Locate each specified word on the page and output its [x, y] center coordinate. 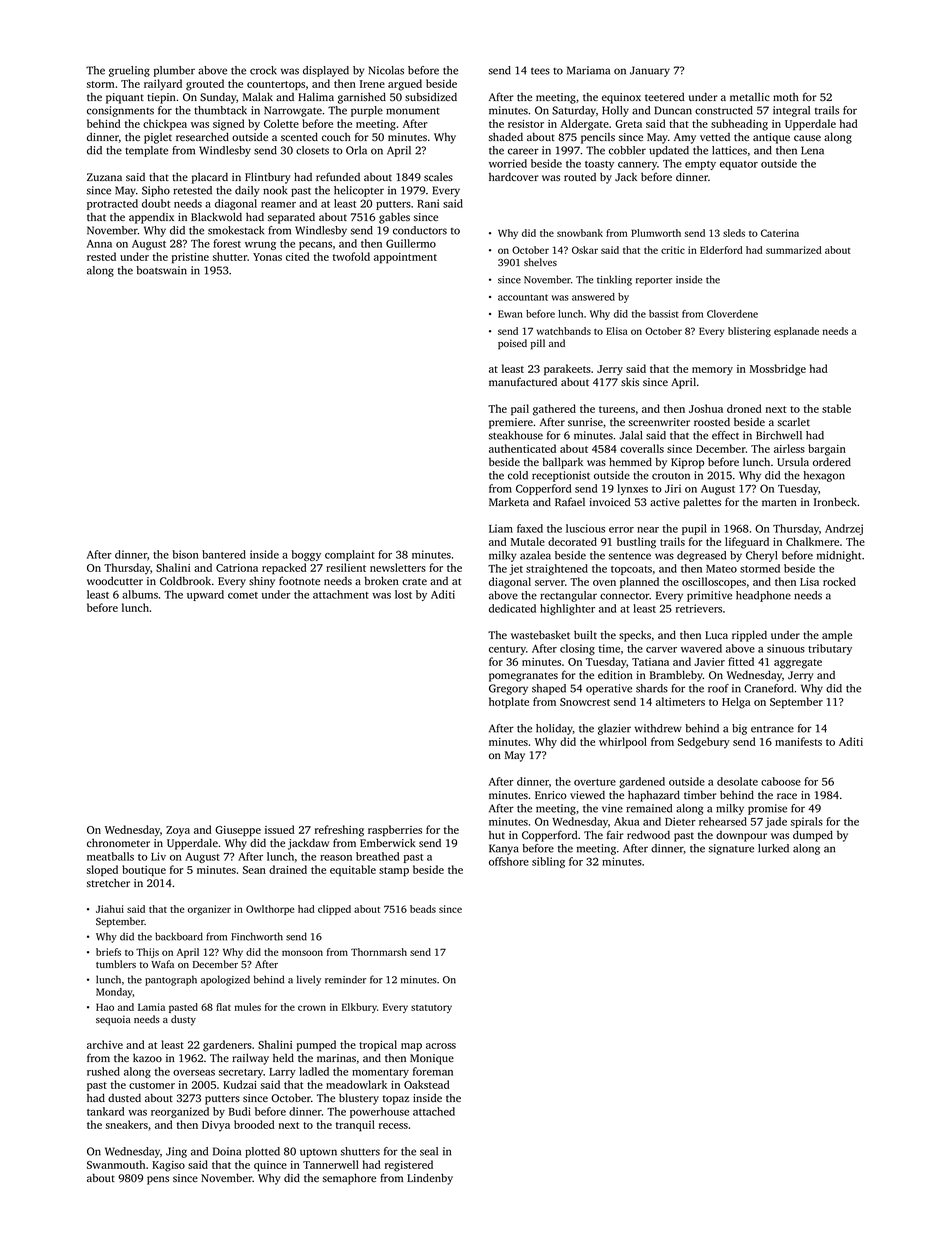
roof [718, 688]
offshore [509, 861]
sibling [548, 862]
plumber [174, 71]
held [283, 1057]
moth [786, 97]
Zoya [178, 831]
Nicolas [386, 70]
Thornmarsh [379, 952]
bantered [224, 554]
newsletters [398, 567]
